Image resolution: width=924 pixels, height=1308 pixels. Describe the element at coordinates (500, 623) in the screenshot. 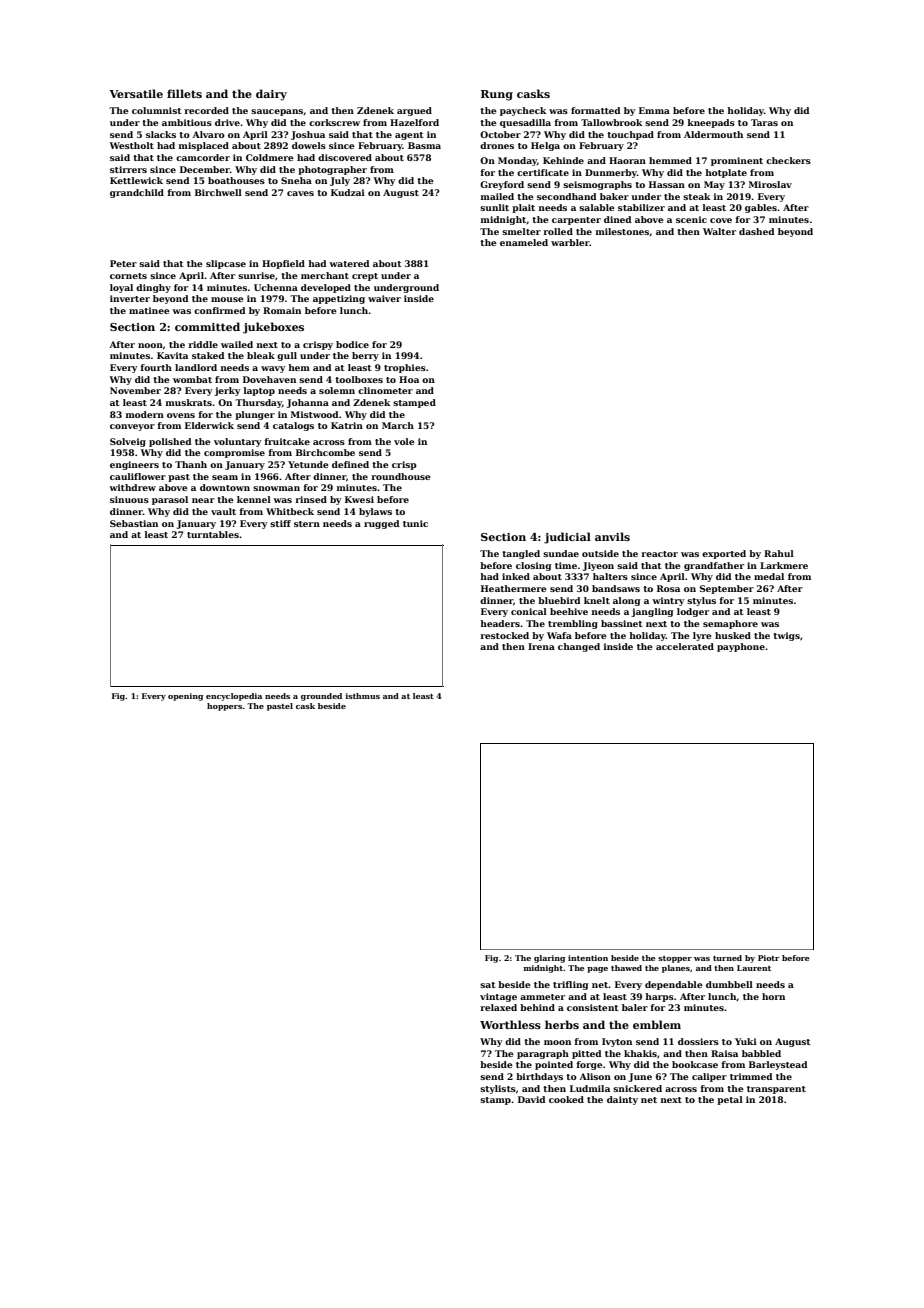

I see `headers` at that location.
